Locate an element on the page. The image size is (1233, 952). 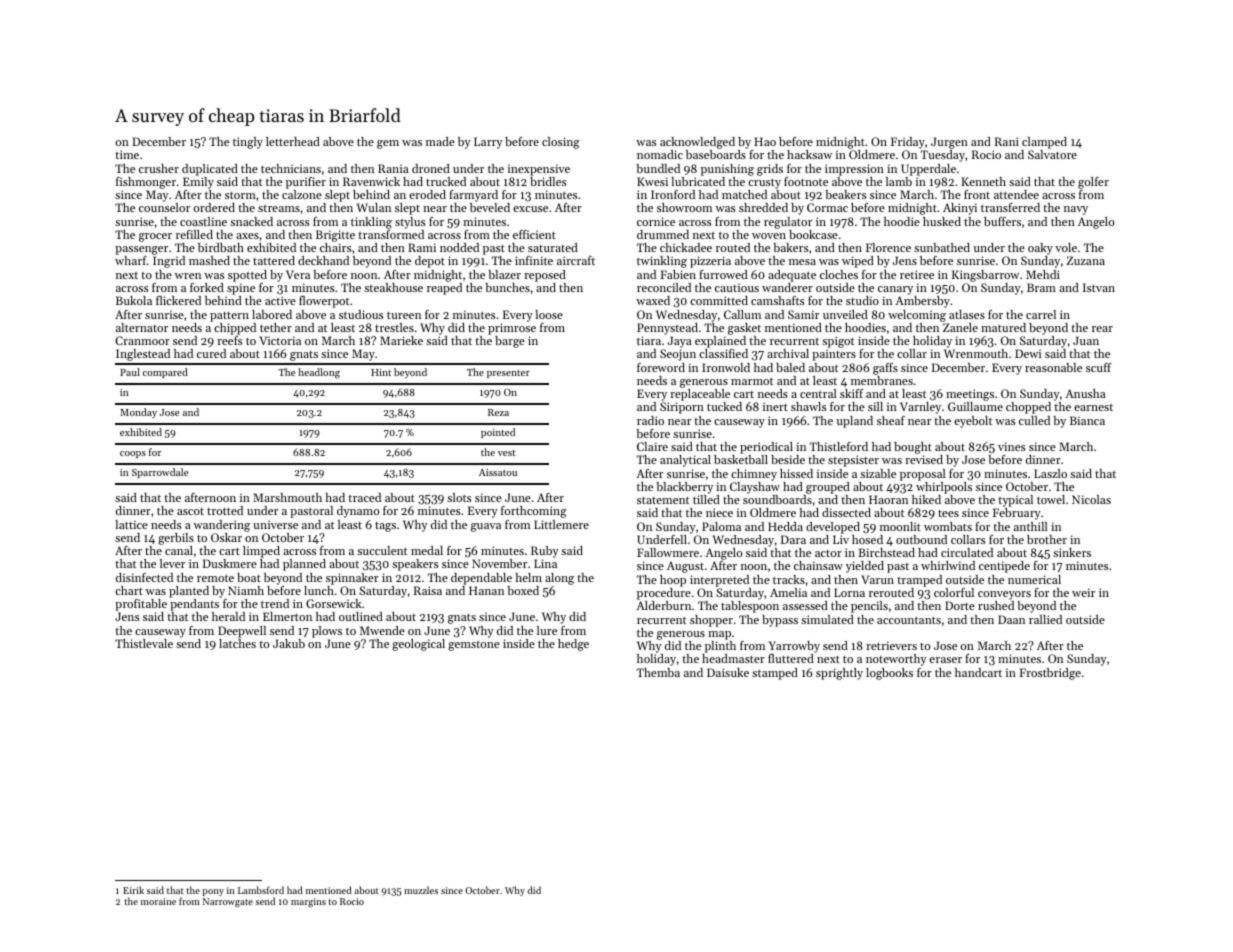
cautious is located at coordinates (737, 287).
